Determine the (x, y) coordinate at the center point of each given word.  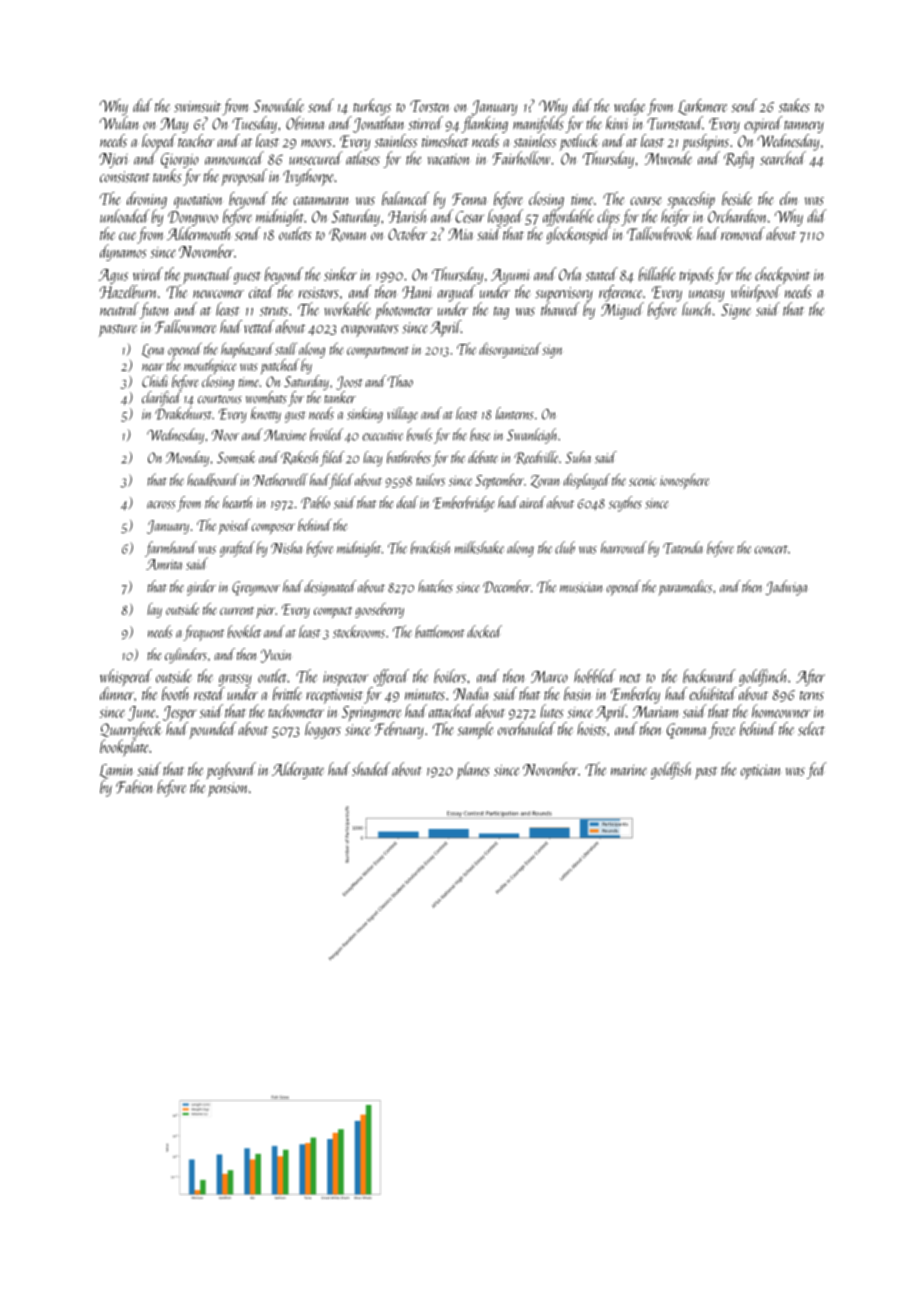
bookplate (124, 748)
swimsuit (197, 106)
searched (783, 158)
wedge (630, 107)
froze (722, 730)
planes (473, 771)
